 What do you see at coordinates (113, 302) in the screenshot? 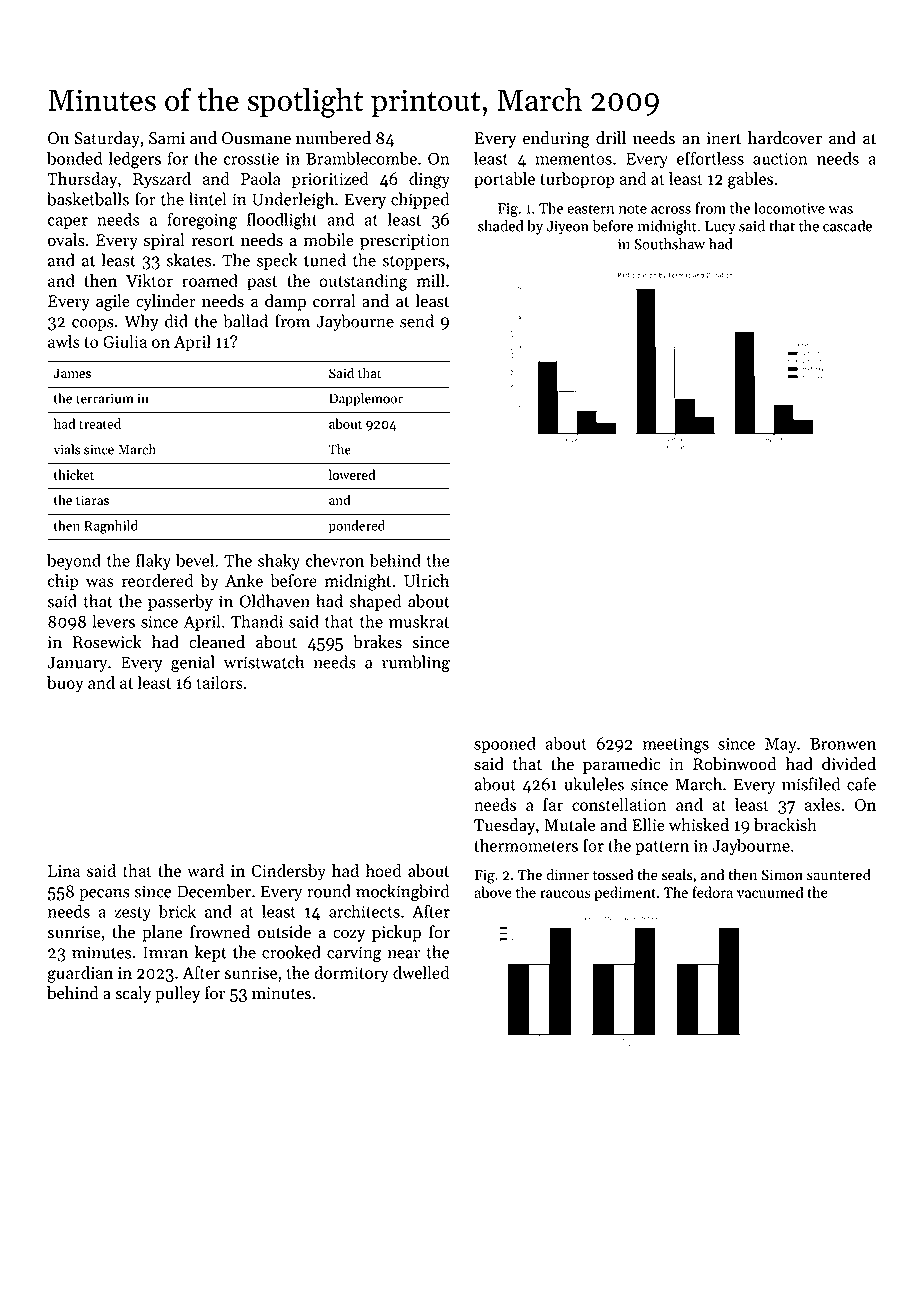
I see `agile` at bounding box center [113, 302].
